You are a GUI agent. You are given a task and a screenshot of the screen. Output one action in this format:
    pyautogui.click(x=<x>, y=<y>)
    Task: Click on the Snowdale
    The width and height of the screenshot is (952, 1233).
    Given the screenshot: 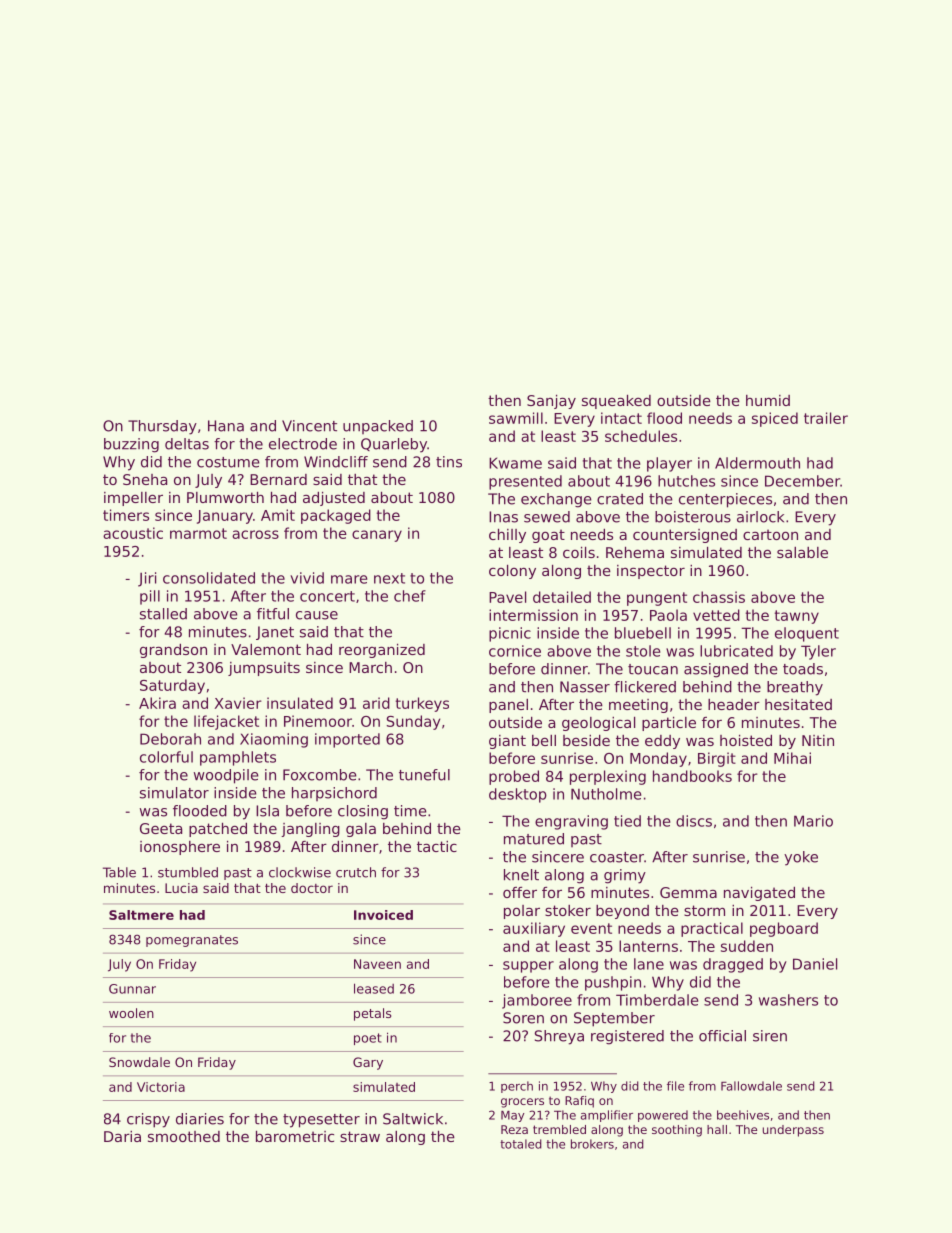 What is the action you would take?
    pyautogui.click(x=139, y=1062)
